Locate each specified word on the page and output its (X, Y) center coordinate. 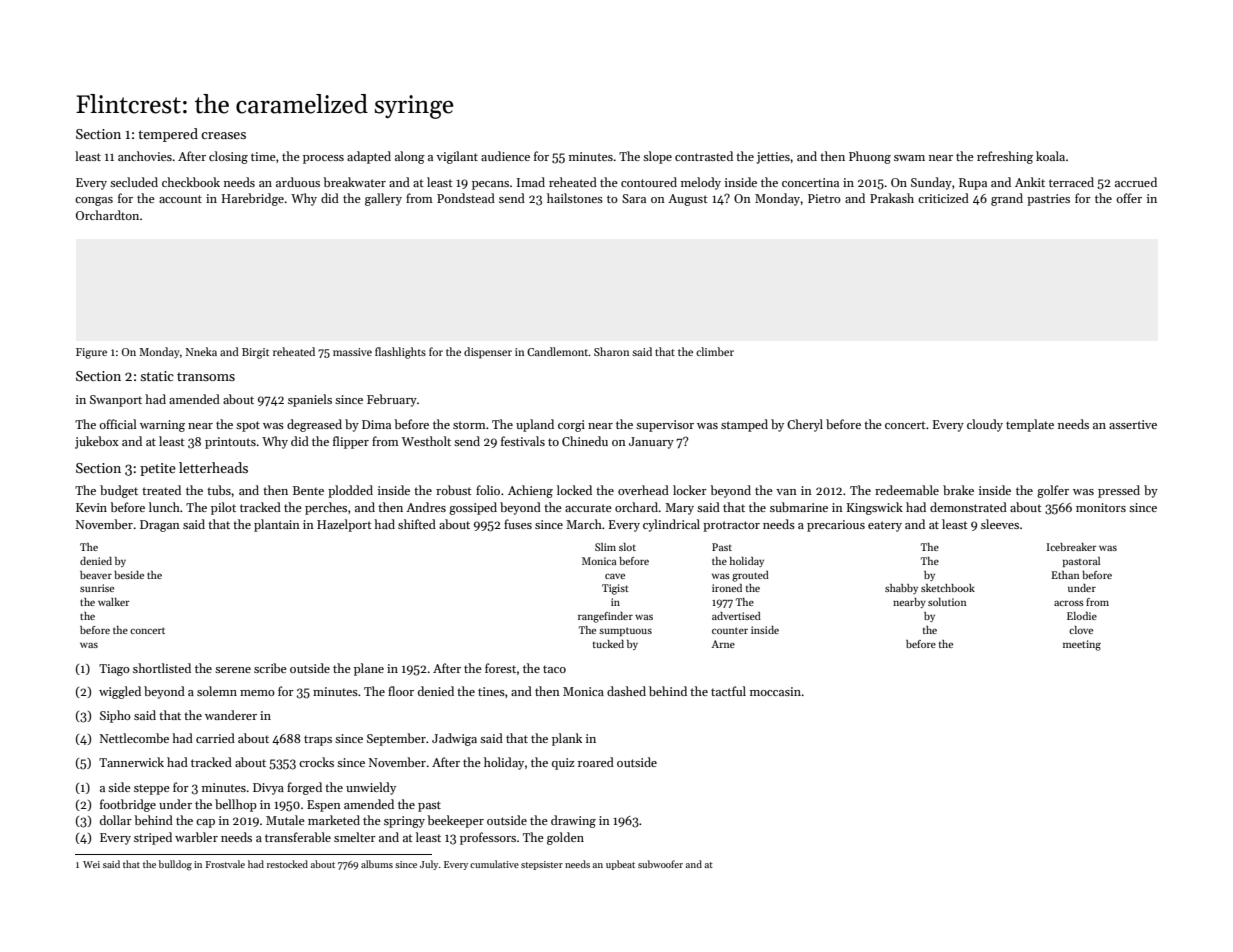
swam (909, 158)
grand (1007, 199)
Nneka (201, 351)
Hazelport (344, 525)
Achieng (530, 491)
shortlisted (162, 668)
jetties (773, 158)
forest (500, 668)
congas (94, 201)
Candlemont (558, 351)
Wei (91, 864)
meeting (1082, 645)
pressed (1119, 491)
